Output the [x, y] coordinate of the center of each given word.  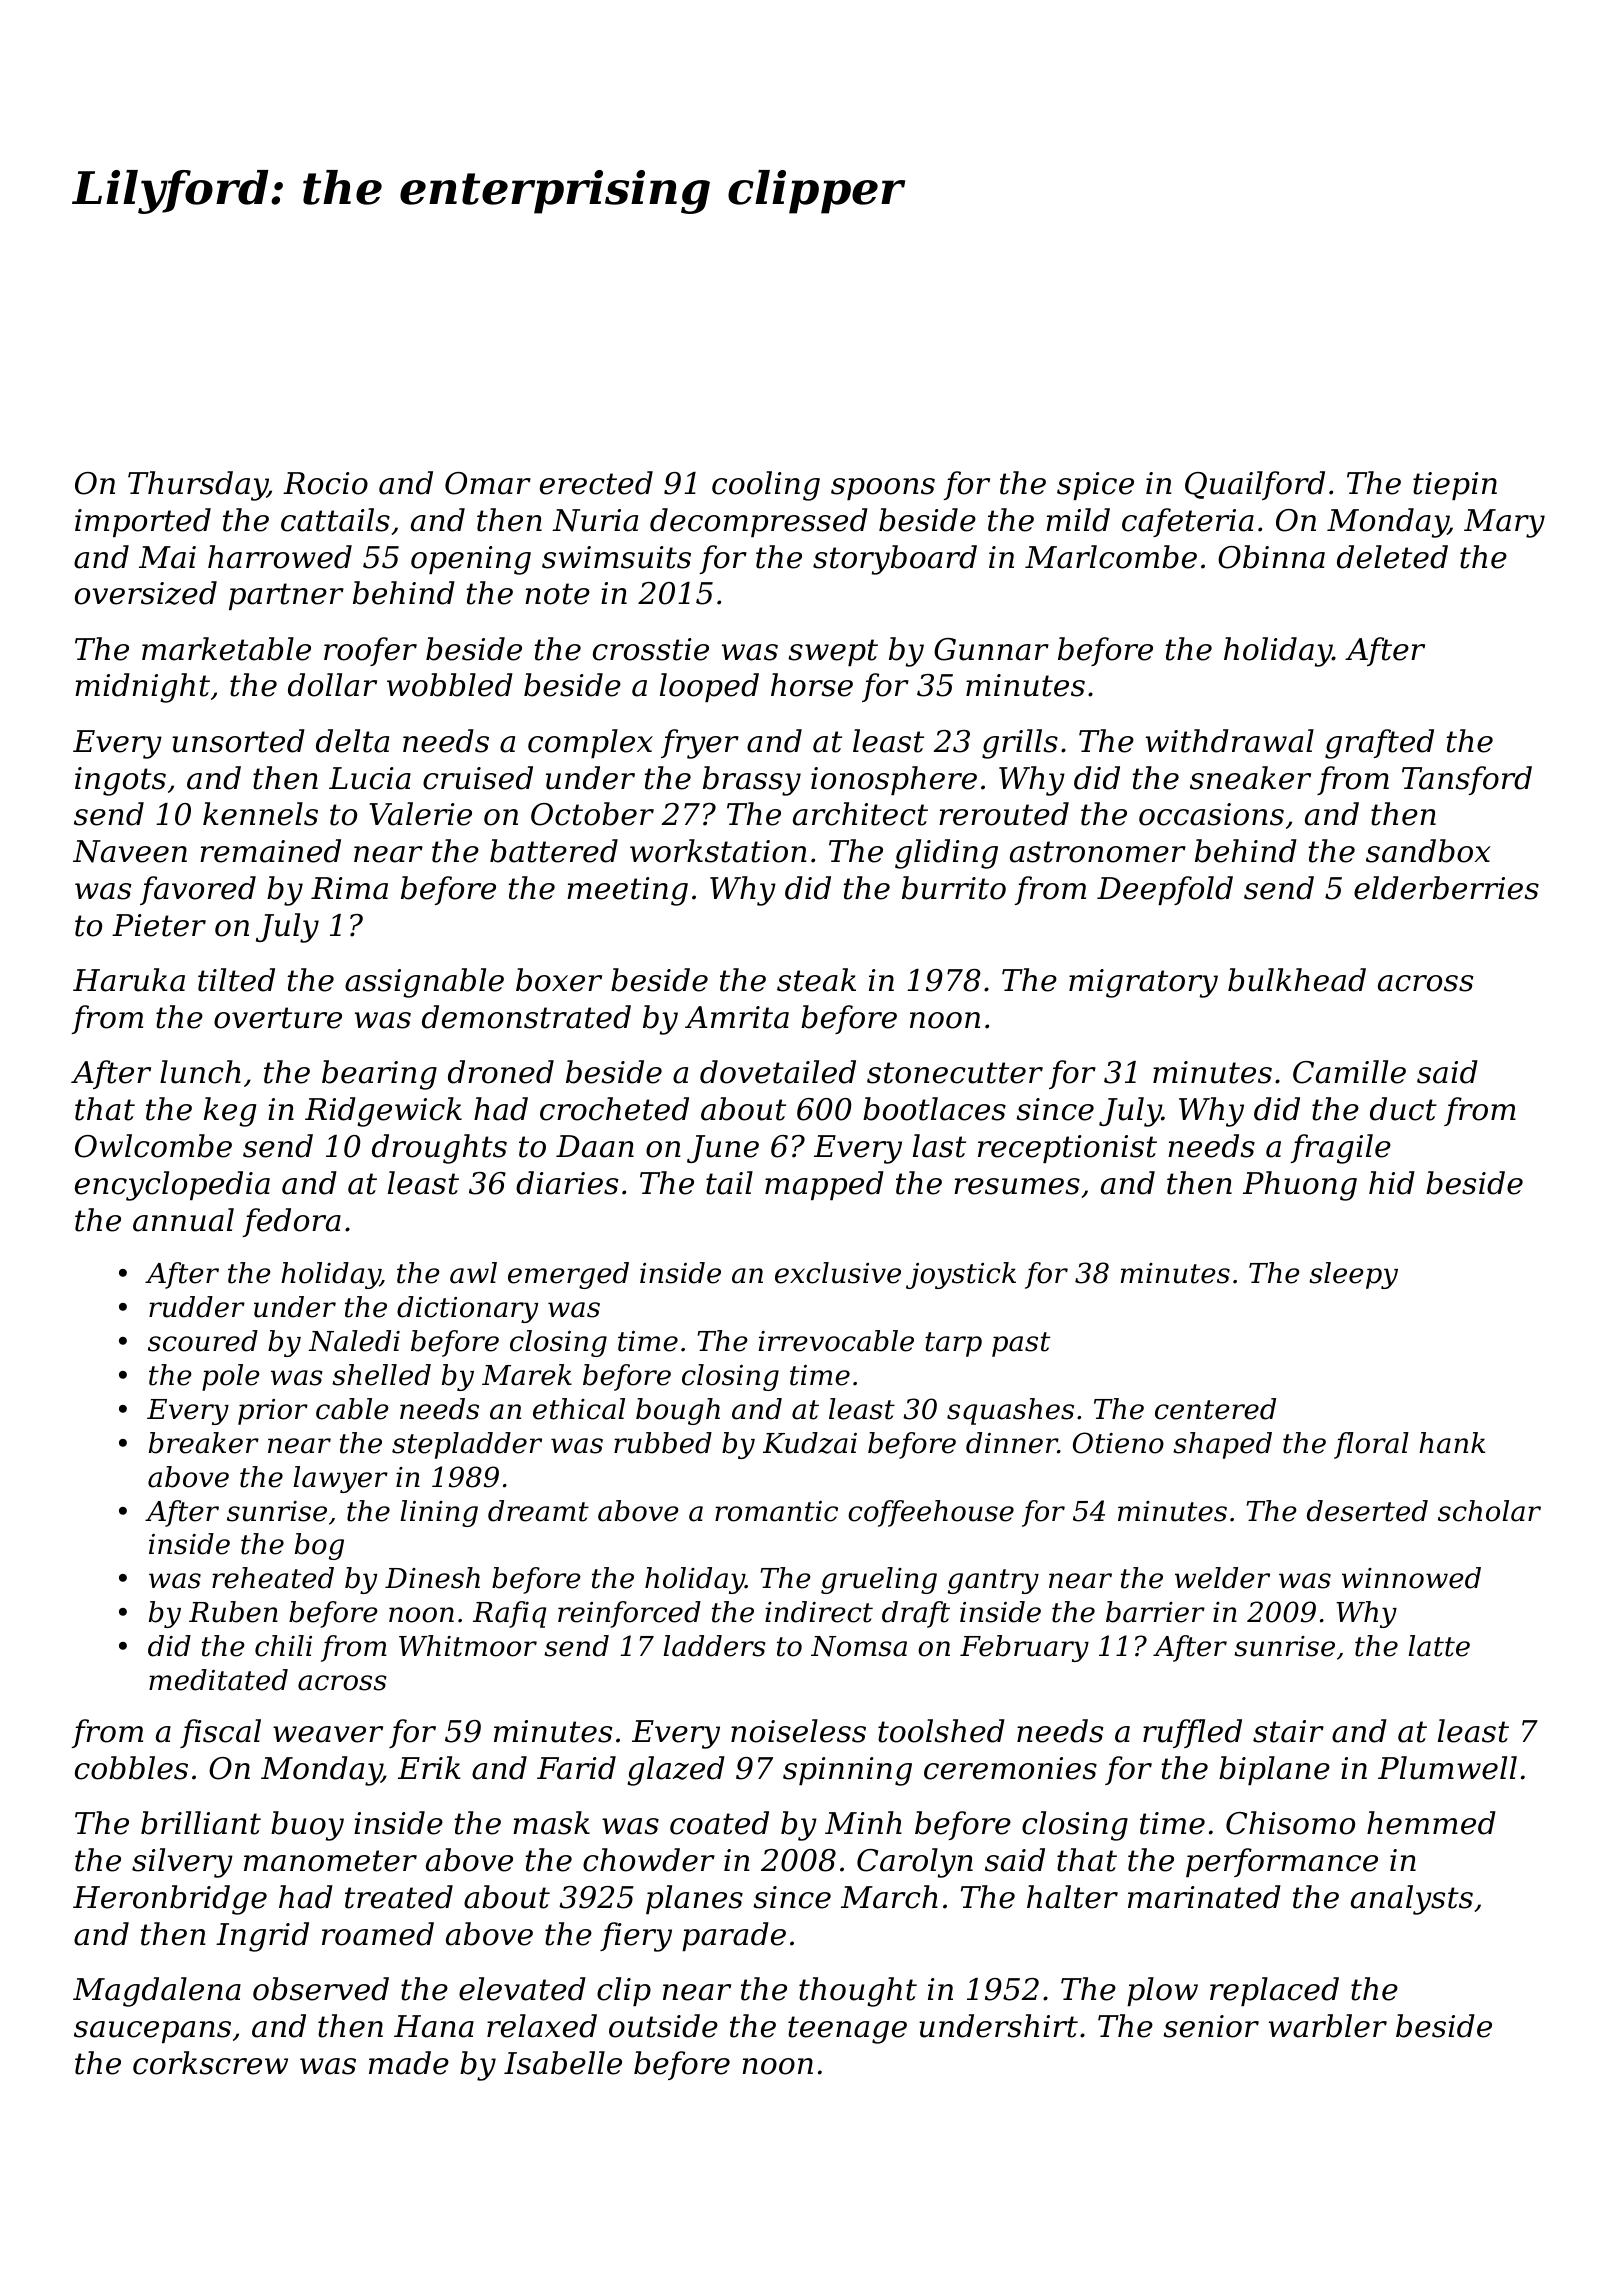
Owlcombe [153, 1146]
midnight [142, 688]
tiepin [1455, 486]
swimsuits [616, 557]
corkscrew [210, 2063]
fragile [1340, 1149]
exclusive [838, 1273]
